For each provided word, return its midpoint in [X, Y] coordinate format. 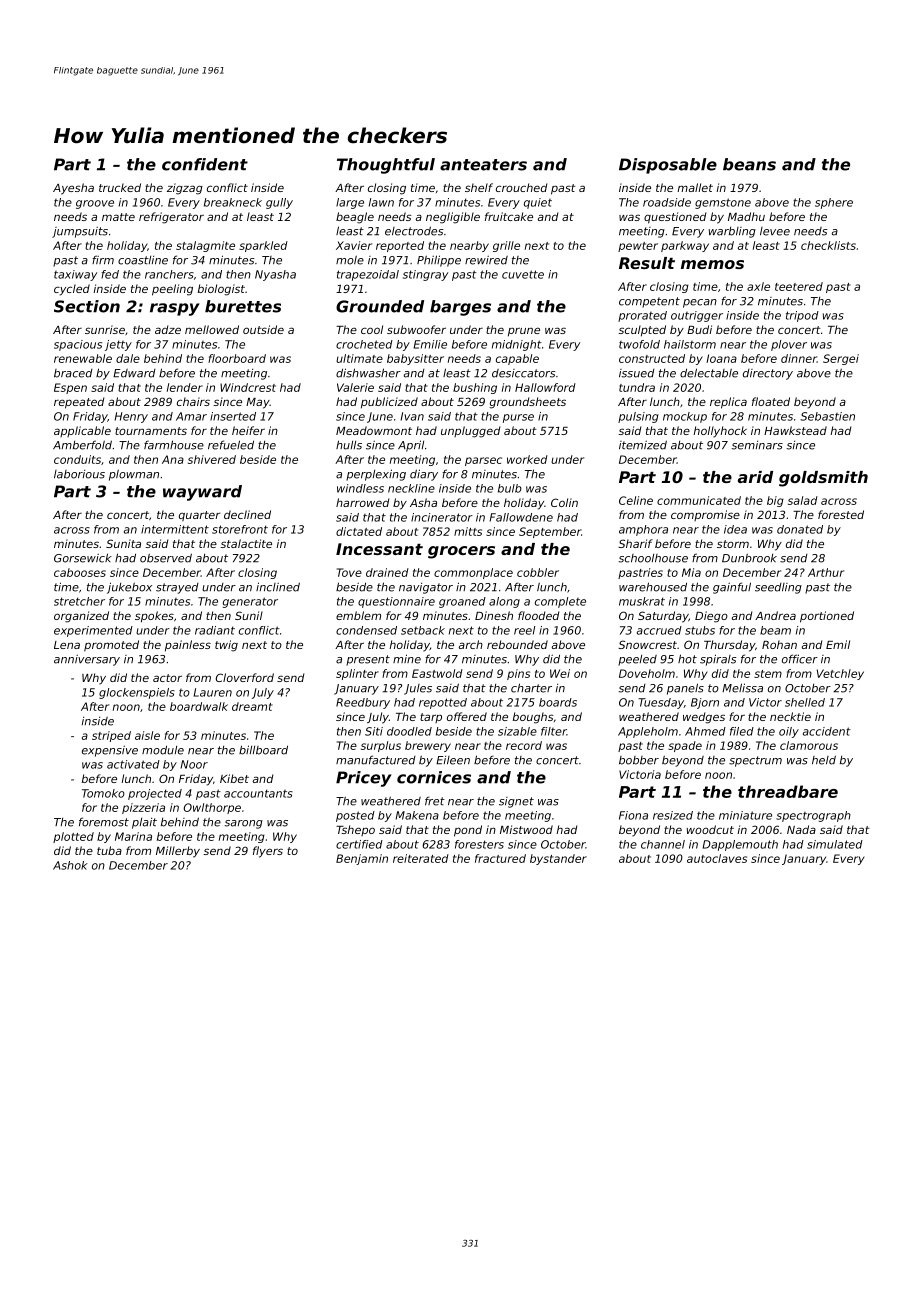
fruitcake [509, 216]
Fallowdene [521, 517]
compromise [705, 515]
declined [247, 514]
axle [758, 286]
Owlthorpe [212, 808]
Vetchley [840, 674]
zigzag [185, 189]
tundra [637, 387]
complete [560, 602]
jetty [118, 345]
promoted [111, 646]
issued [637, 373]
